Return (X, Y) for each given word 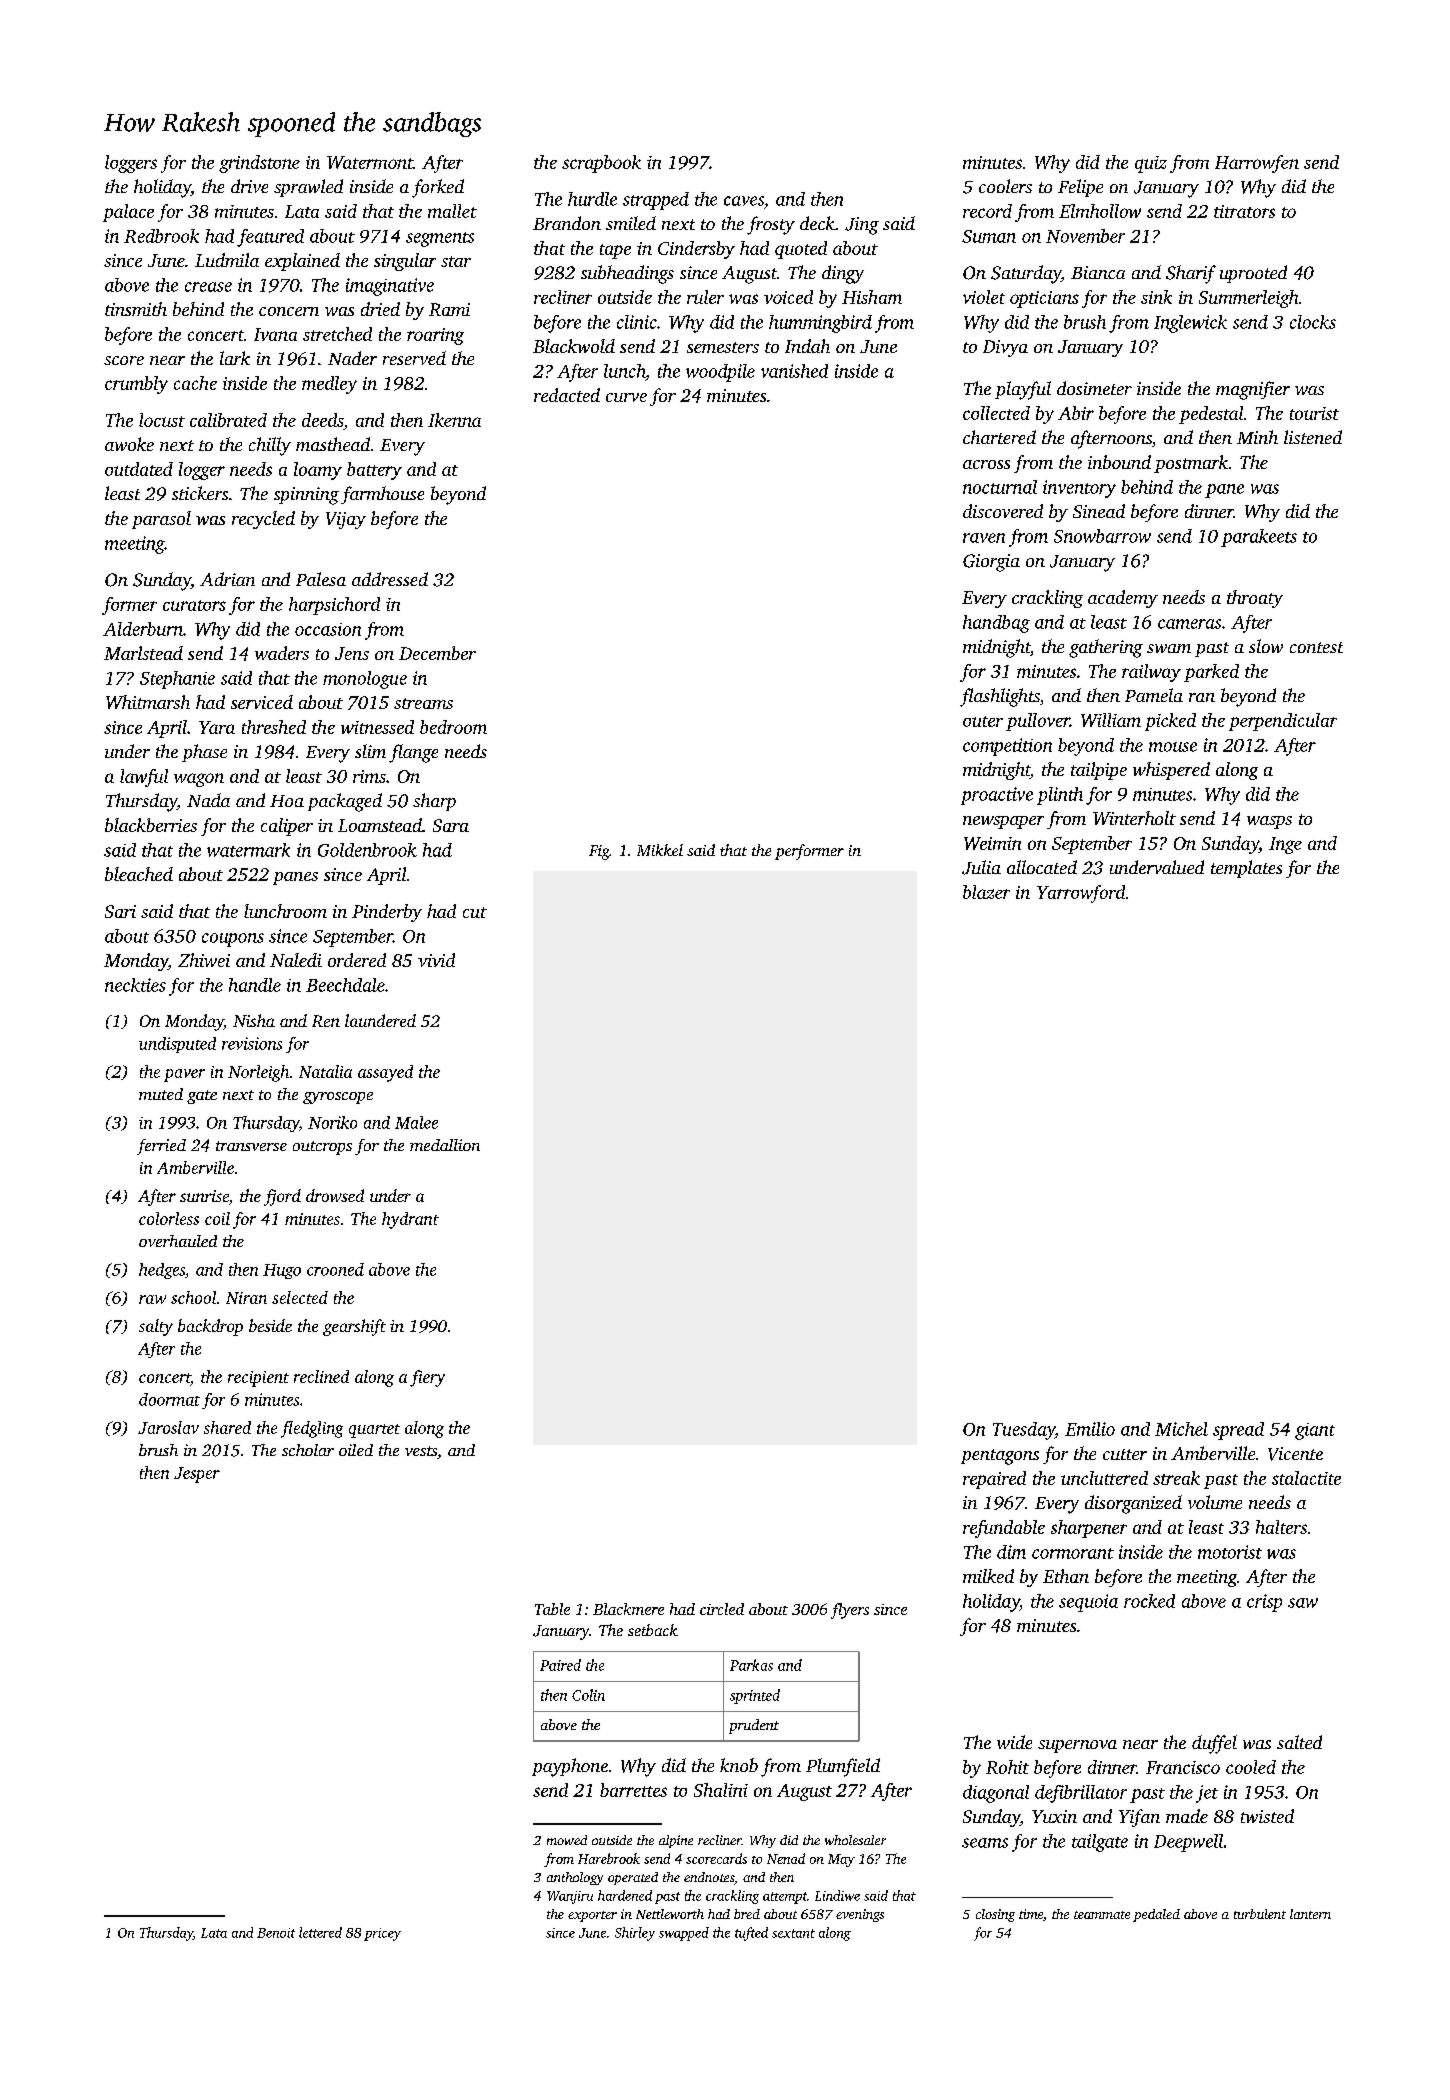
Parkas (751, 1665)
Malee (416, 1122)
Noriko (332, 1122)
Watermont (370, 162)
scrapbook (601, 164)
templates (1246, 869)
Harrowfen (1257, 164)
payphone (570, 1767)
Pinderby (387, 913)
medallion (445, 1145)
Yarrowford (1081, 894)
